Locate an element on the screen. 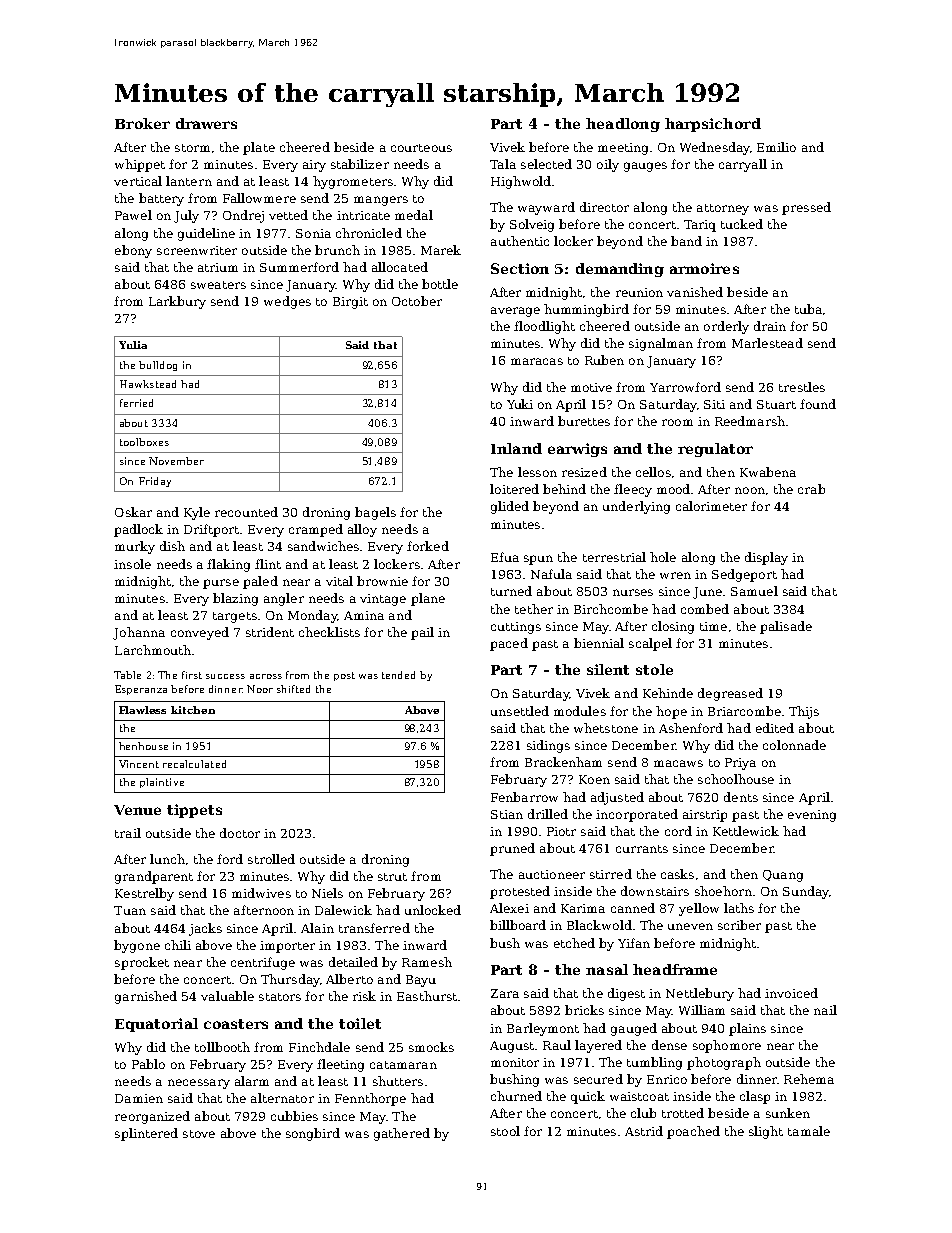 The image size is (952, 1233). Birgit is located at coordinates (350, 303).
